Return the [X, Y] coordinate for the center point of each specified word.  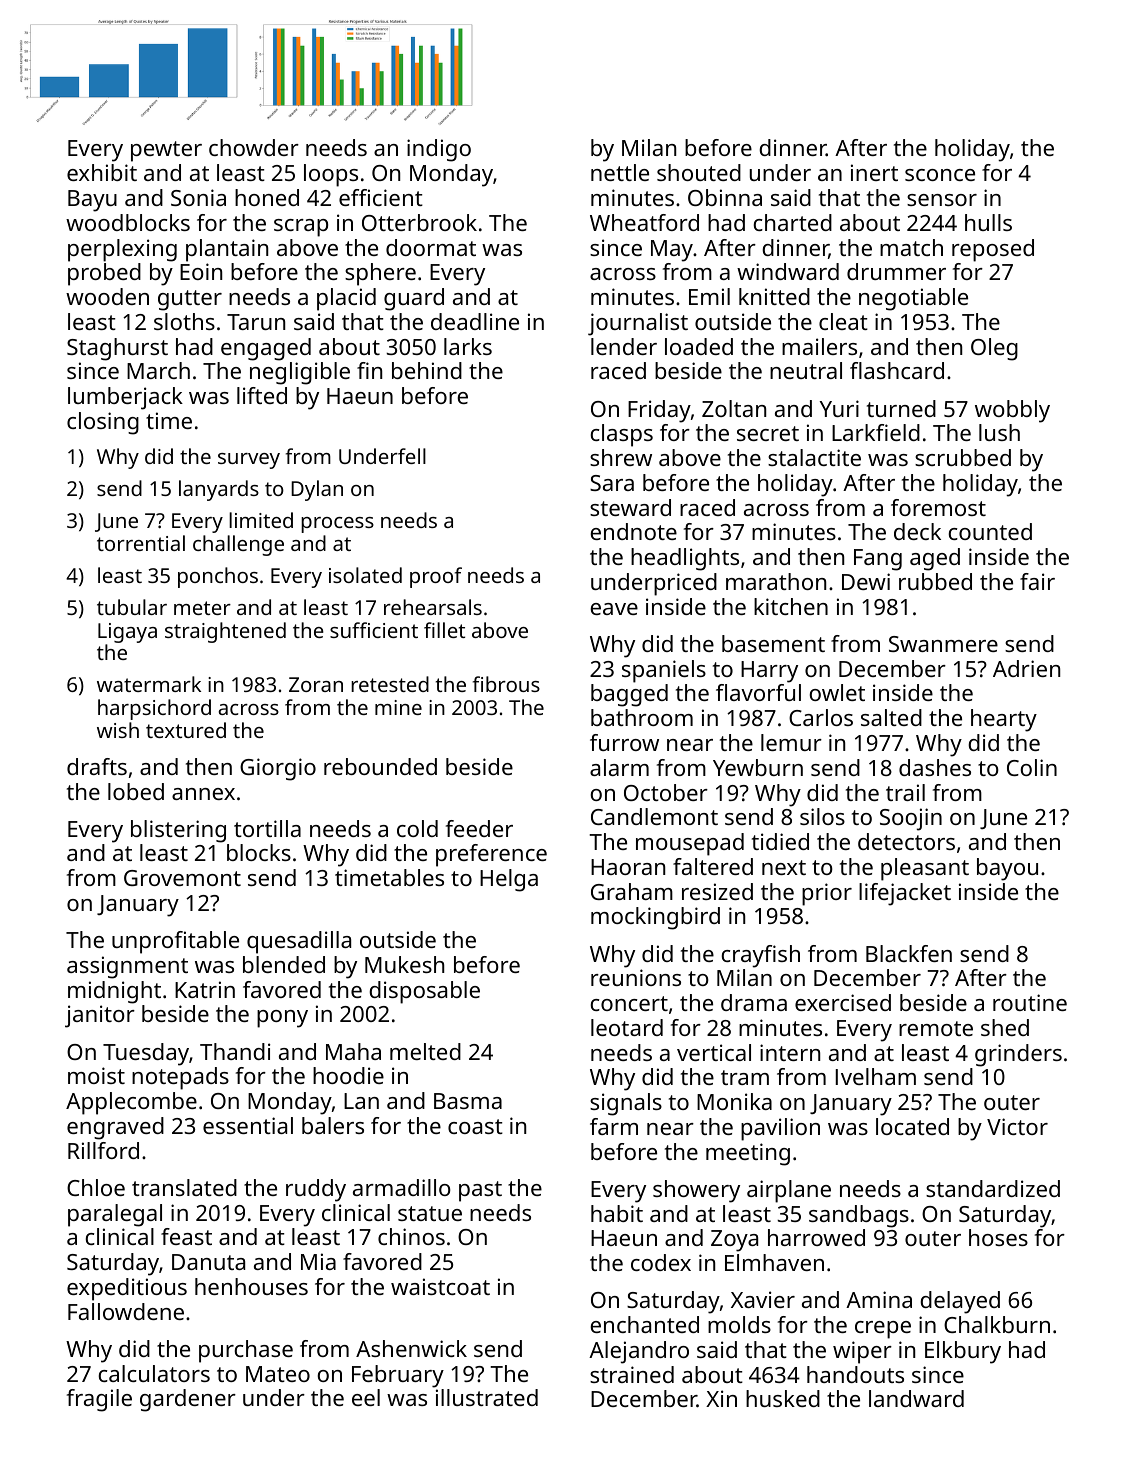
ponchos [218, 577]
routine [1030, 1002]
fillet [444, 630]
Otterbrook [419, 222]
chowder [254, 147]
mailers [819, 346]
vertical [714, 1052]
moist [96, 1075]
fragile [99, 1400]
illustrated [487, 1397]
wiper [862, 1352]
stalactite [814, 457]
